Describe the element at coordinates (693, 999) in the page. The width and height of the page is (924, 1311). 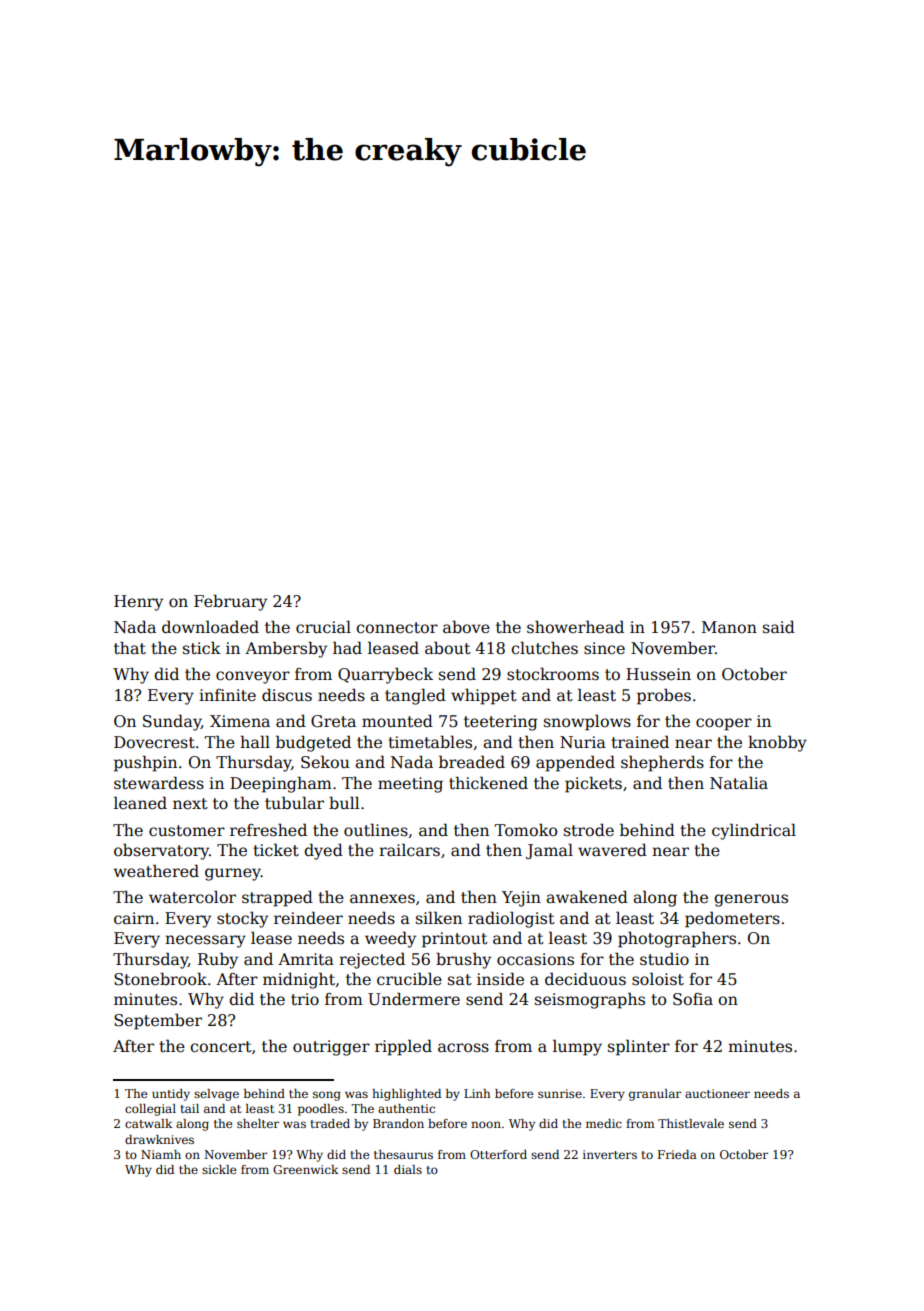
I see `Sofia` at that location.
